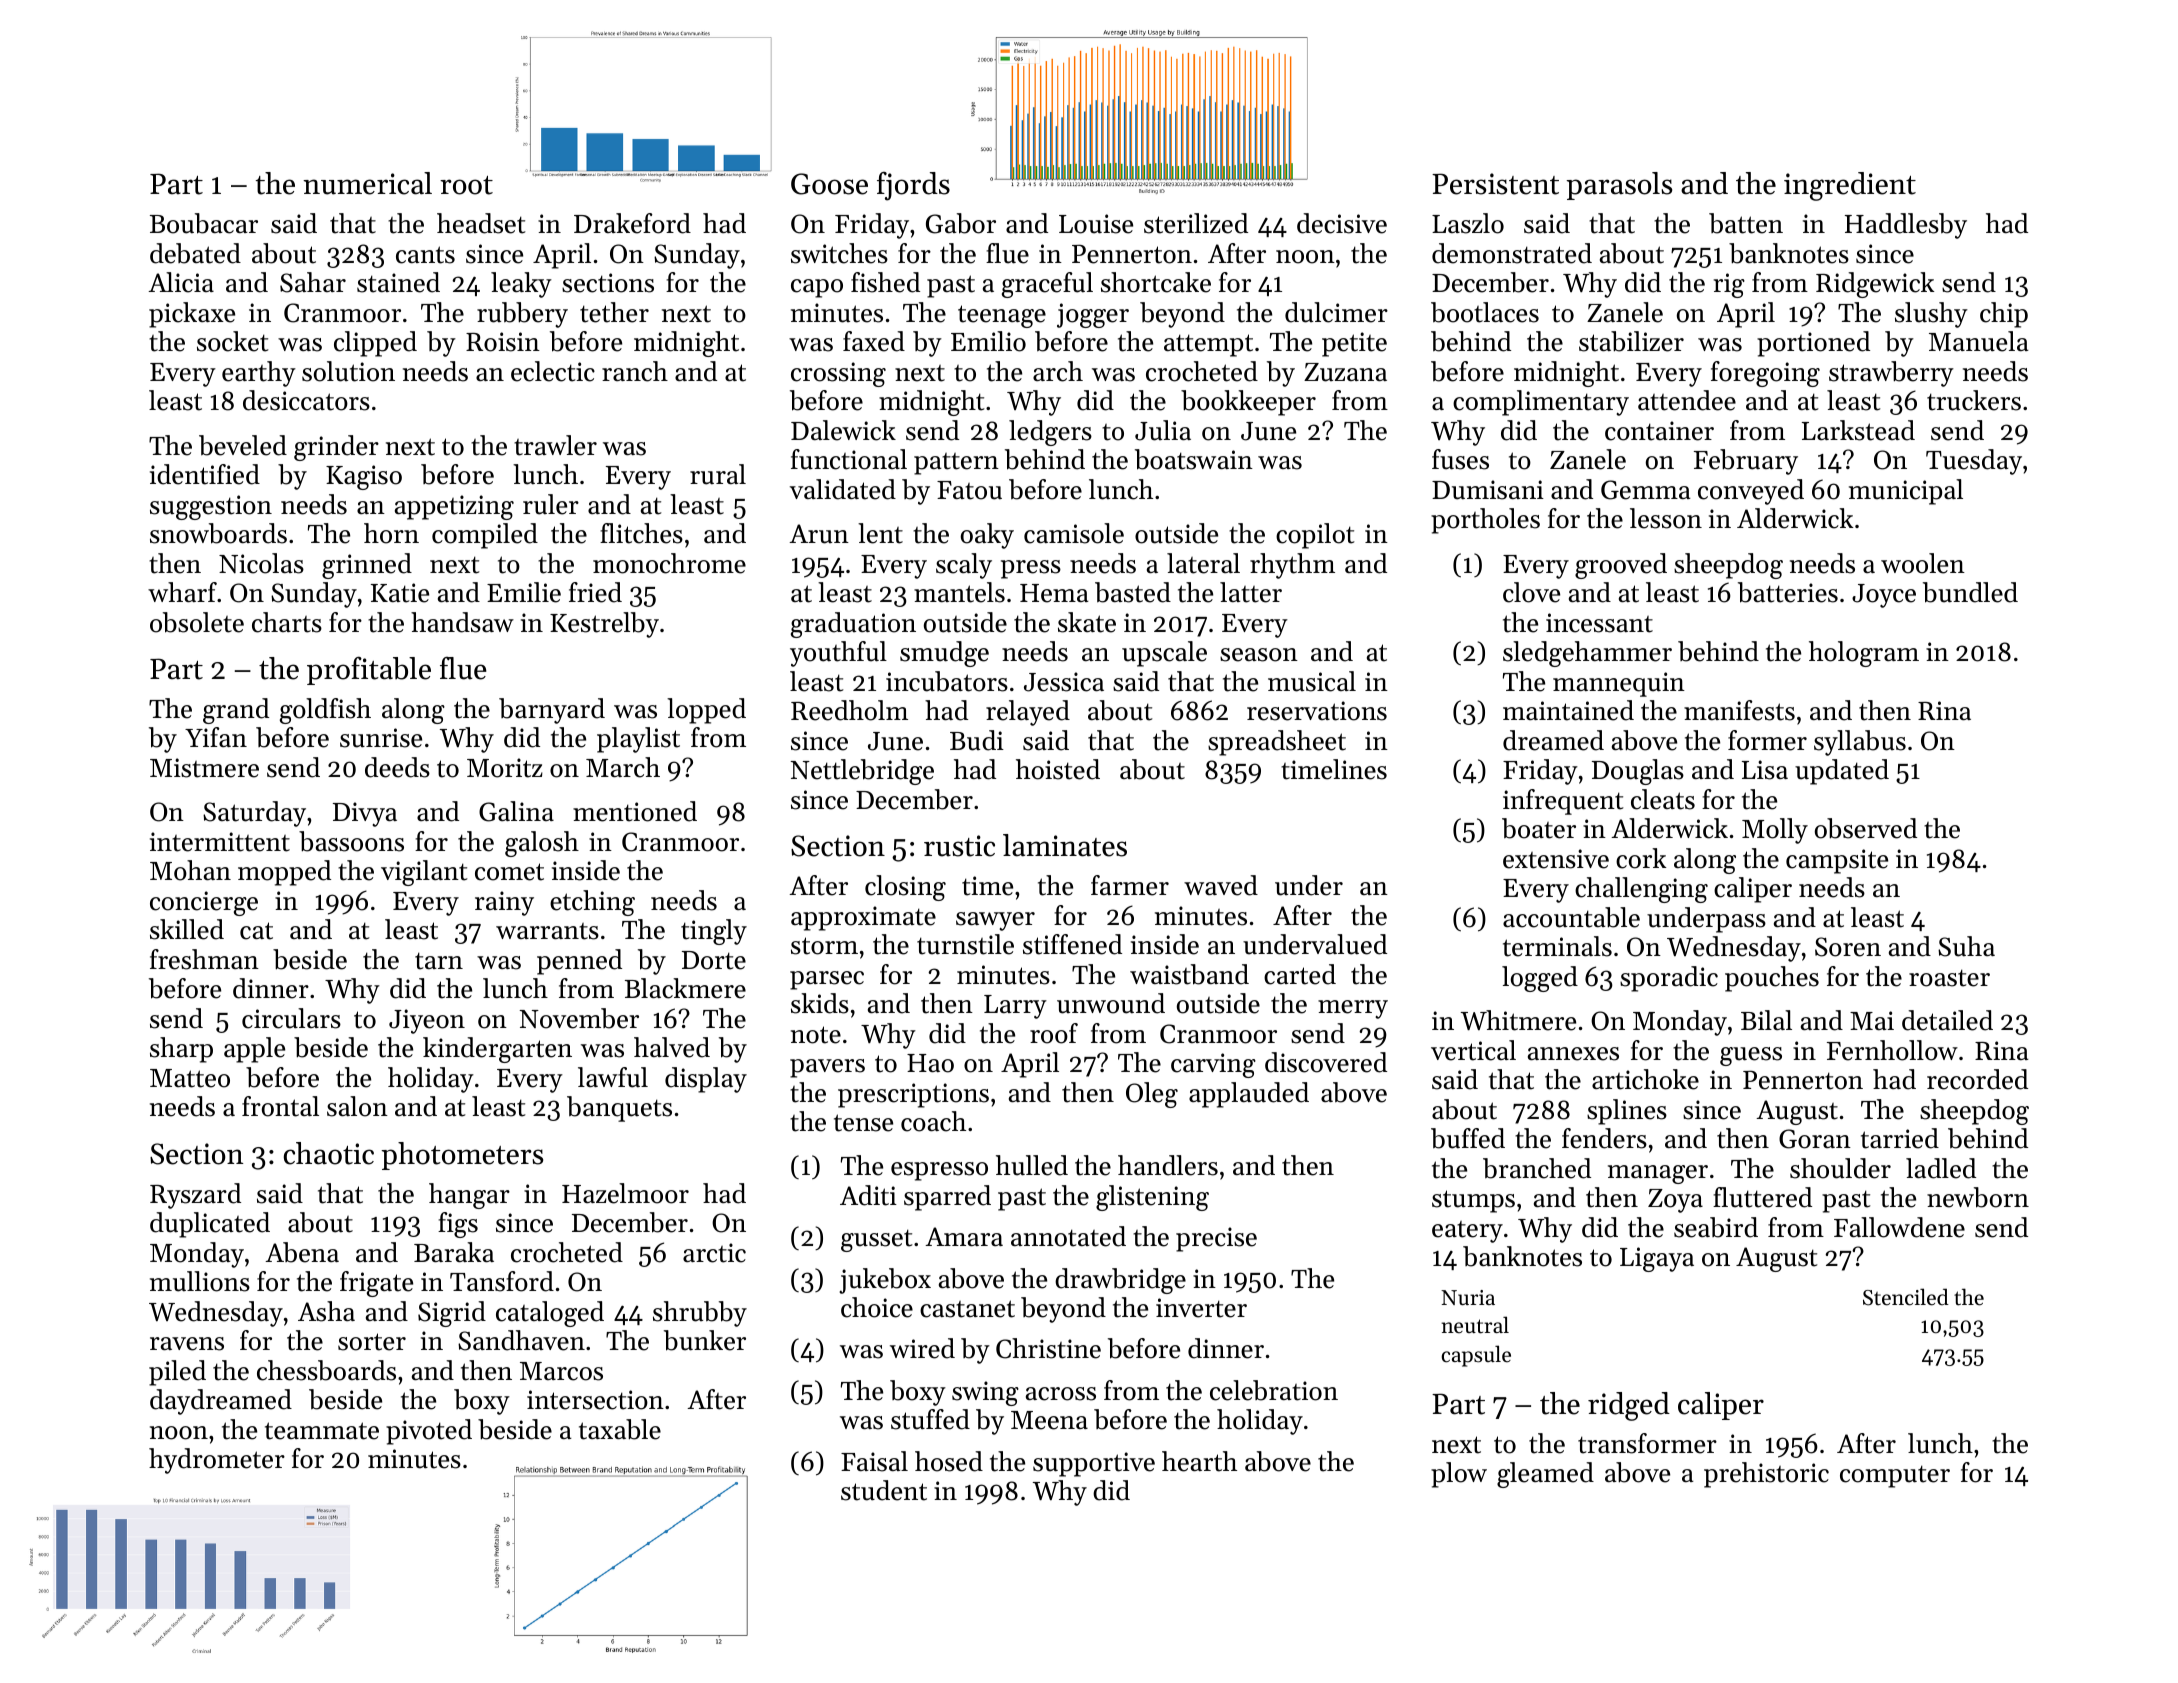 This document has width=2178, height=1683. Describe the element at coordinates (200, 1281) in the document. I see `mullions` at that location.
